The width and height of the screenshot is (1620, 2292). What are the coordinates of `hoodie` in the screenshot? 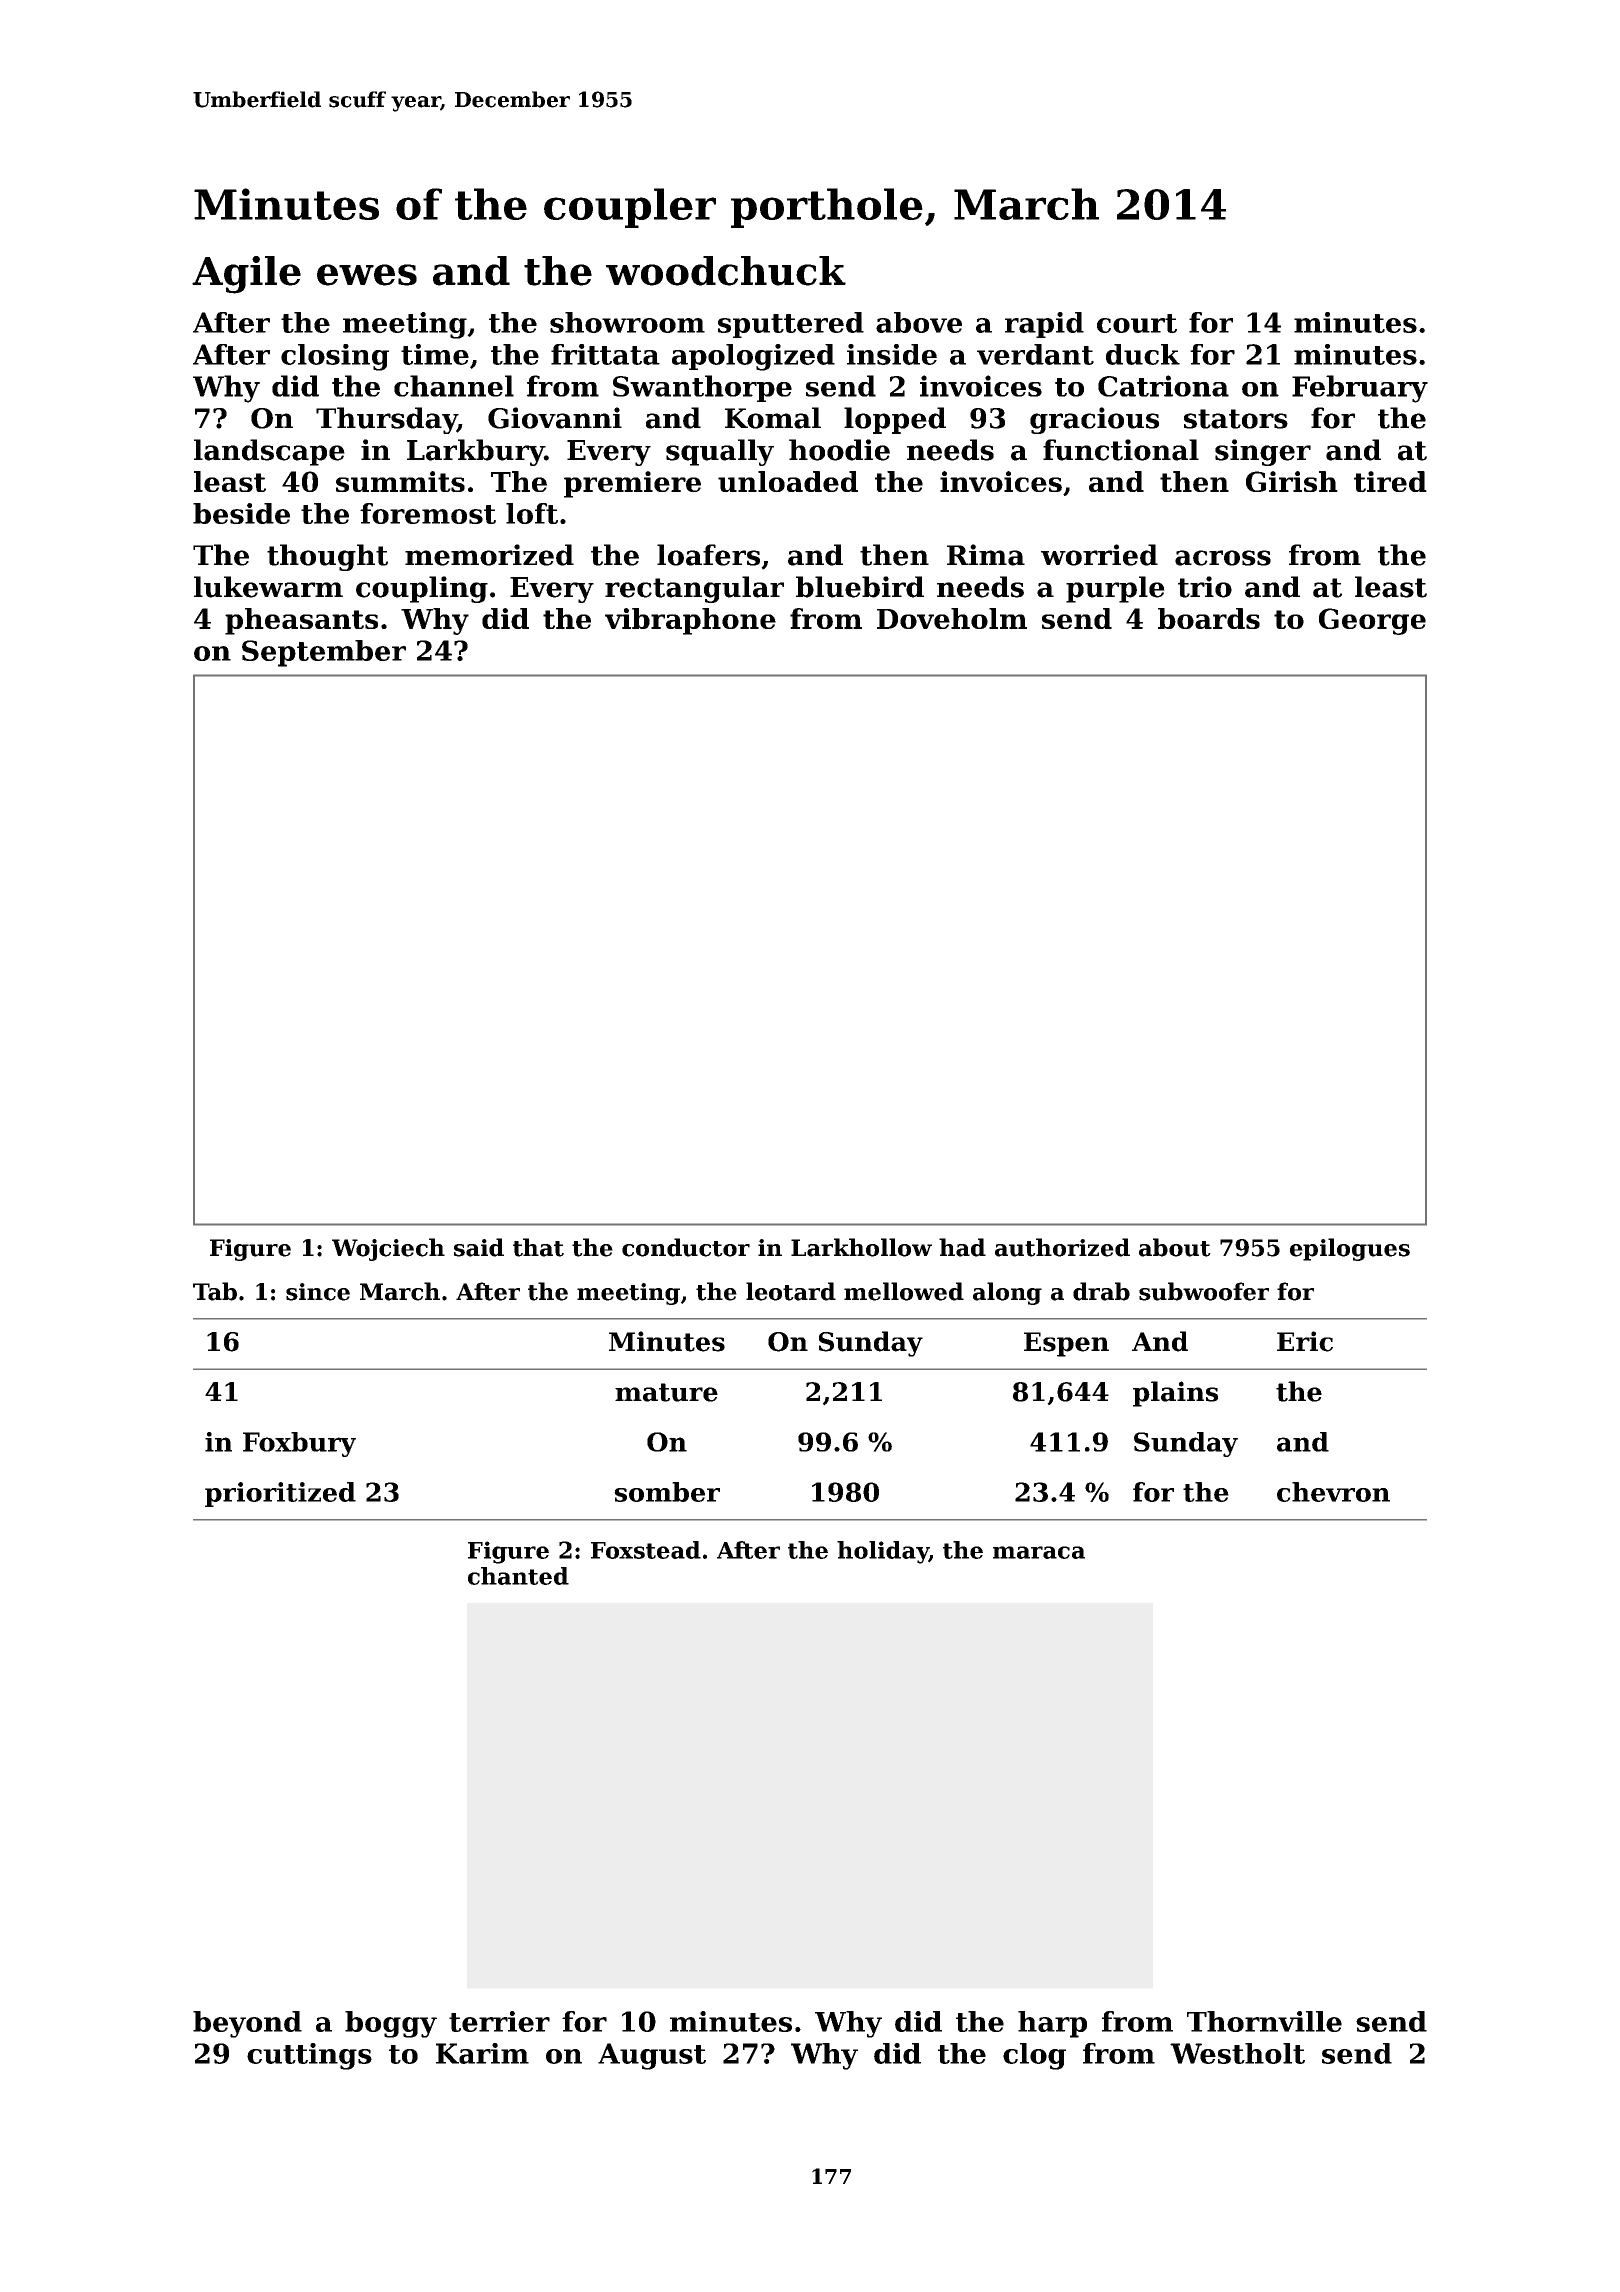 It's located at (839, 450).
